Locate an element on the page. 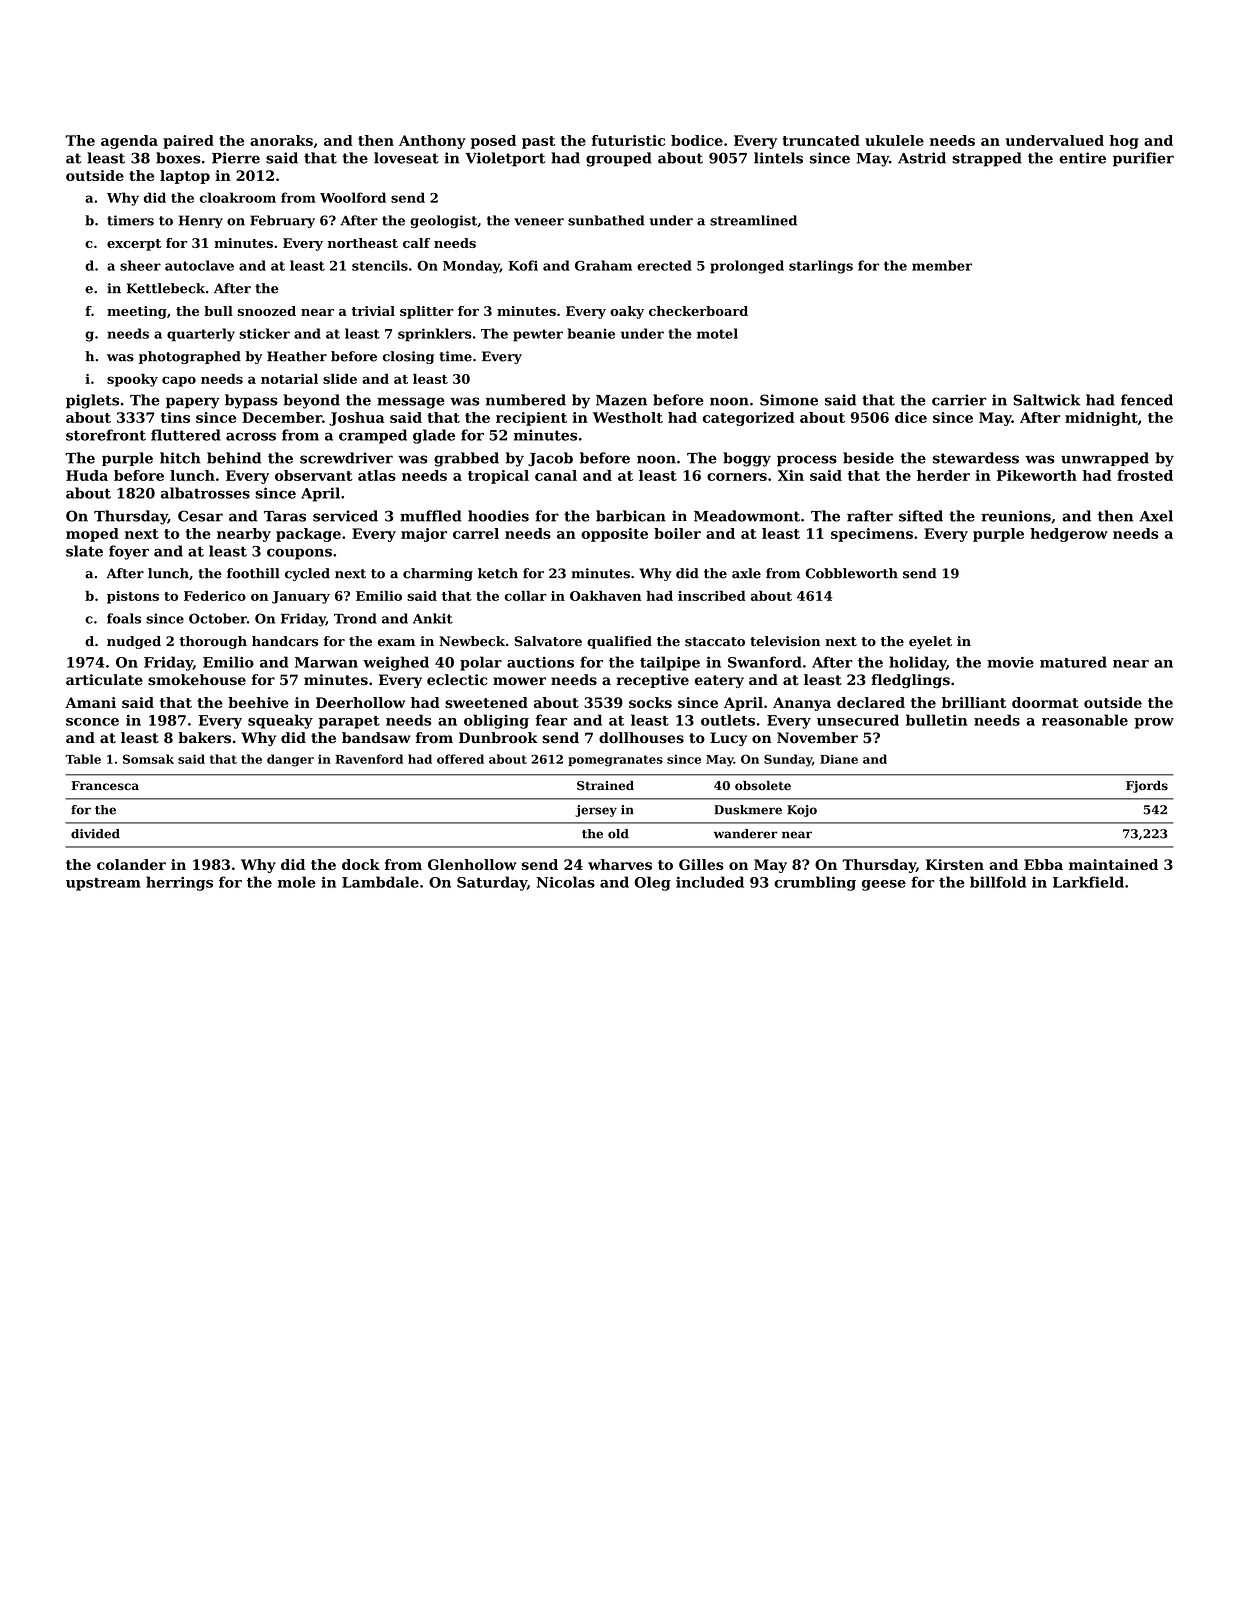 Image resolution: width=1239 pixels, height=1604 pixels. matured is located at coordinates (1073, 662).
